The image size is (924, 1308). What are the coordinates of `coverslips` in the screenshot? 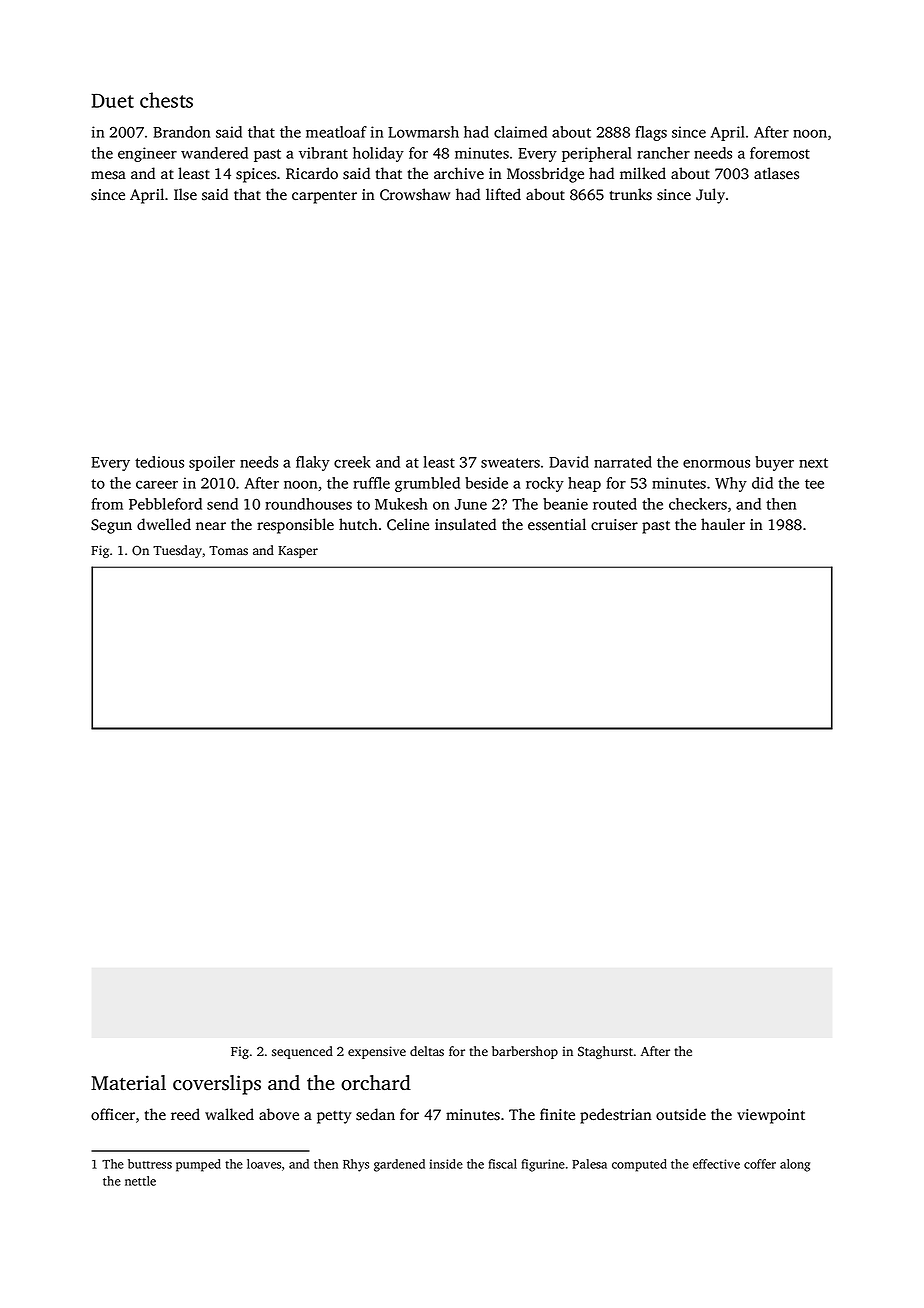 It's located at (217, 1085).
